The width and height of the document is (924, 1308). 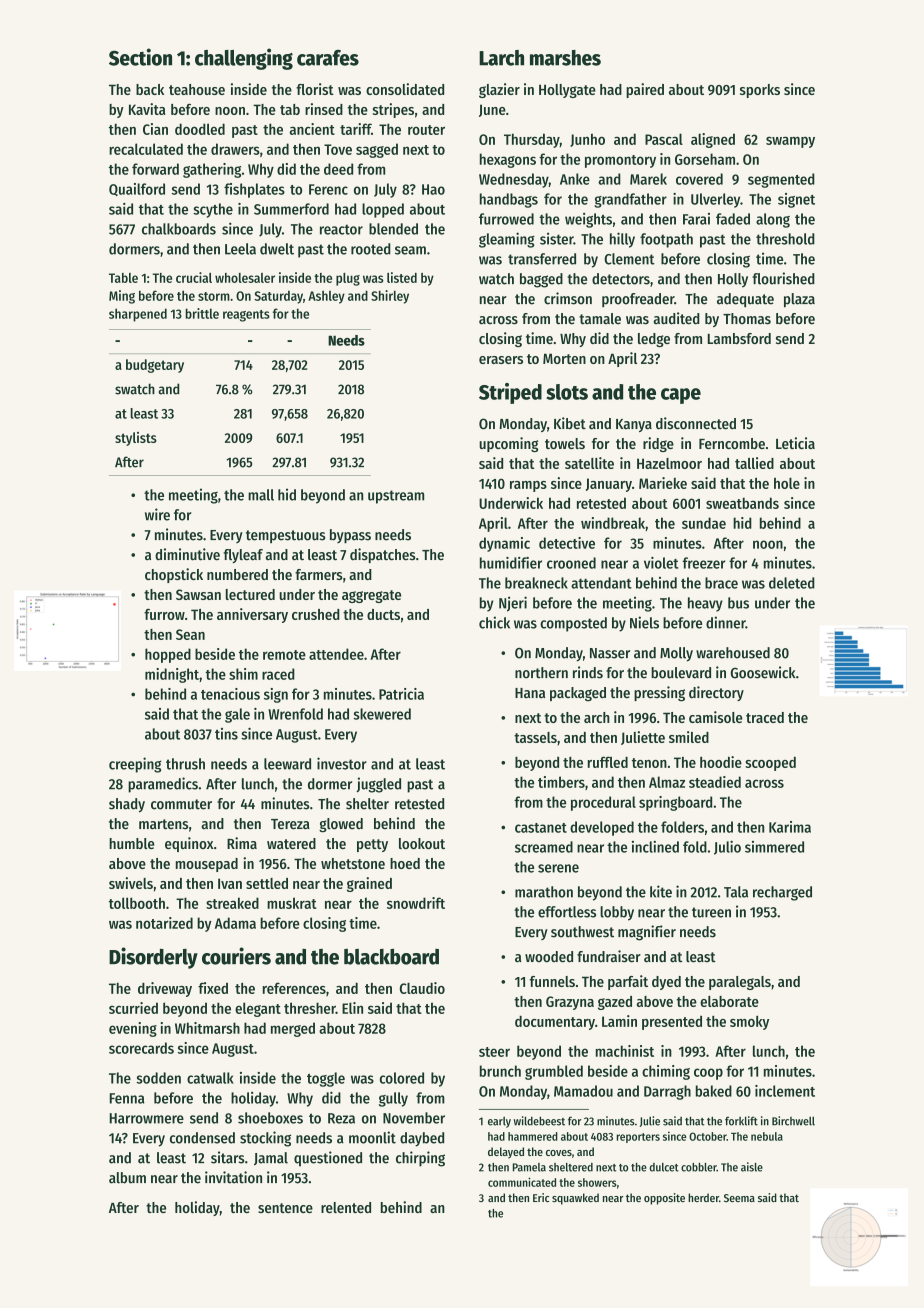 What do you see at coordinates (233, 1177) in the document?
I see `invitation` at bounding box center [233, 1177].
